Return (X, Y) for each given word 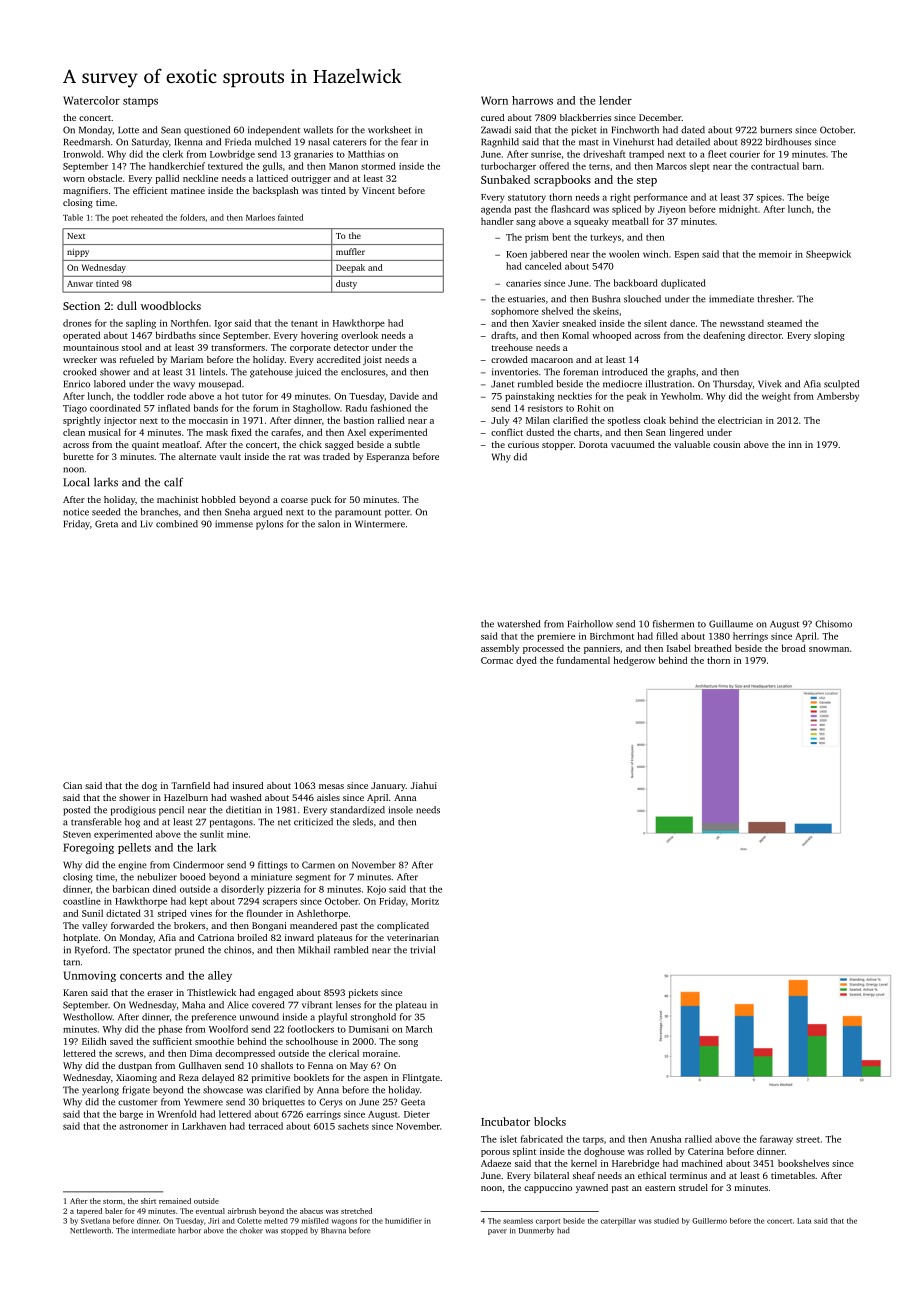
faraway (776, 1140)
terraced (266, 1126)
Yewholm (680, 396)
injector (120, 421)
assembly (500, 649)
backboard (636, 283)
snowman (829, 649)
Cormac (497, 660)
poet (120, 219)
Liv (147, 524)
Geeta (413, 1102)
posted (76, 811)
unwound (259, 1017)
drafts (503, 335)
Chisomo (833, 624)
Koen (516, 254)
